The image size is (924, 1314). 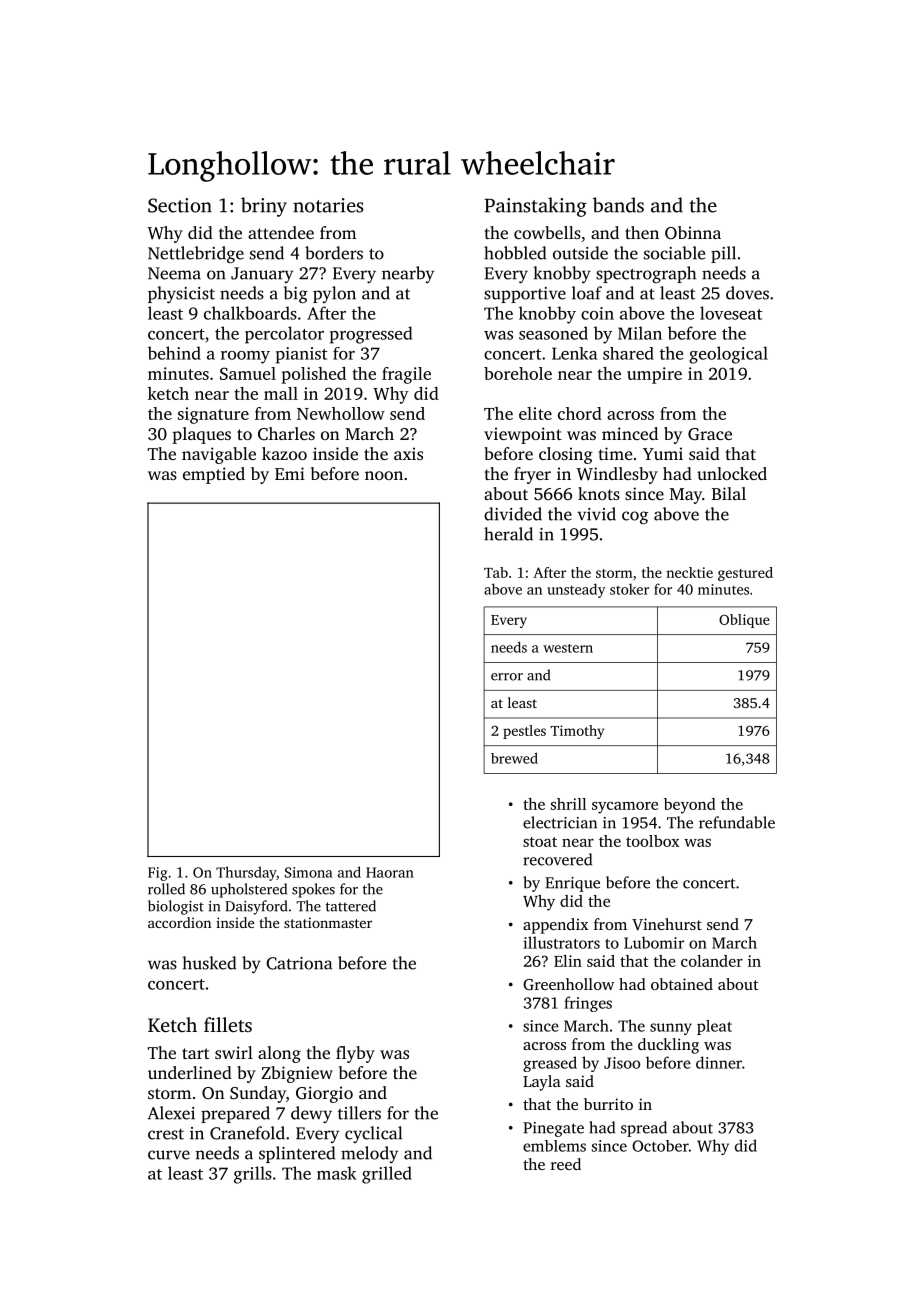 I want to click on Samuel, so click(x=248, y=373).
